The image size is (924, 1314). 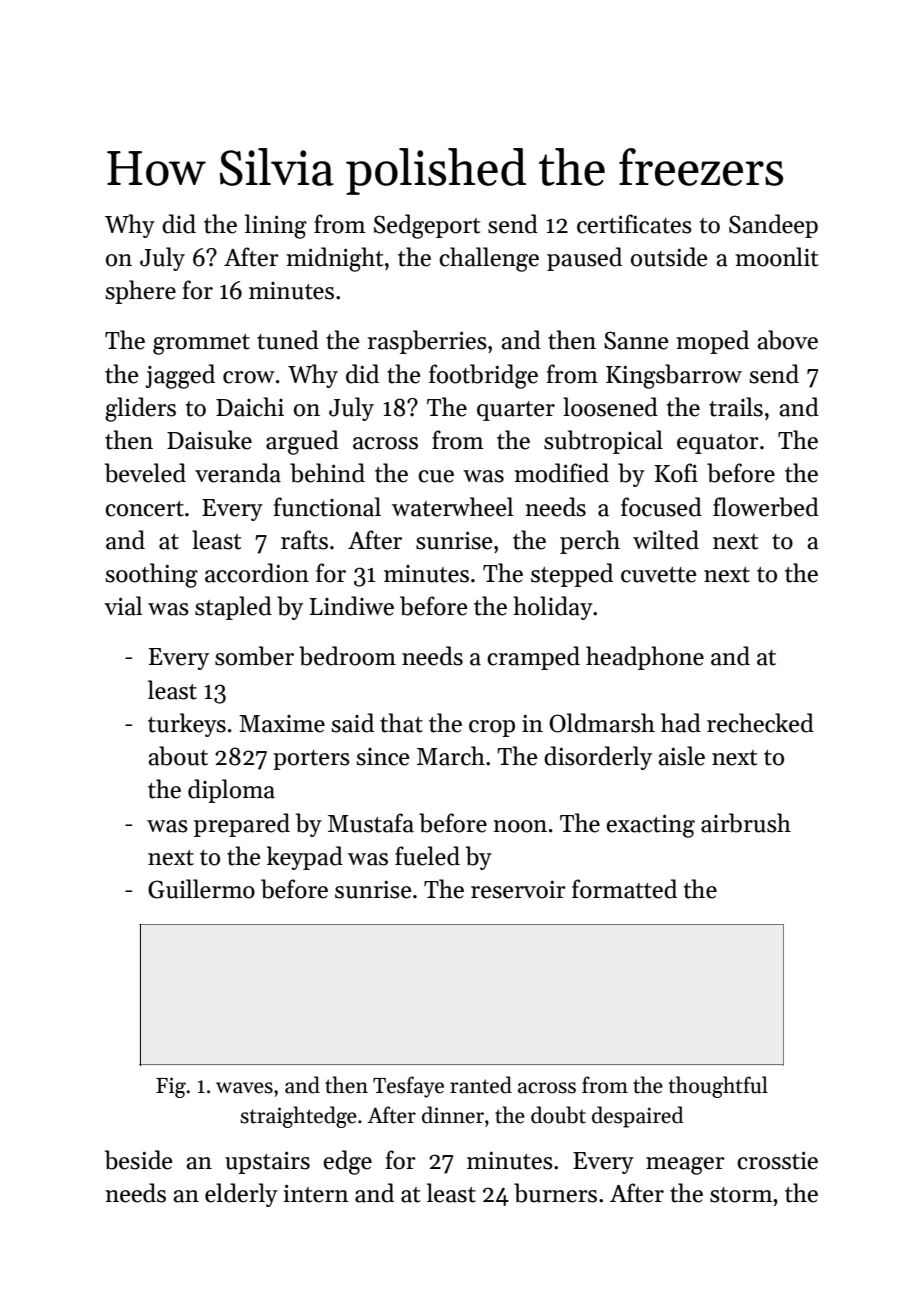 What do you see at coordinates (276, 226) in the page?
I see `lining` at bounding box center [276, 226].
